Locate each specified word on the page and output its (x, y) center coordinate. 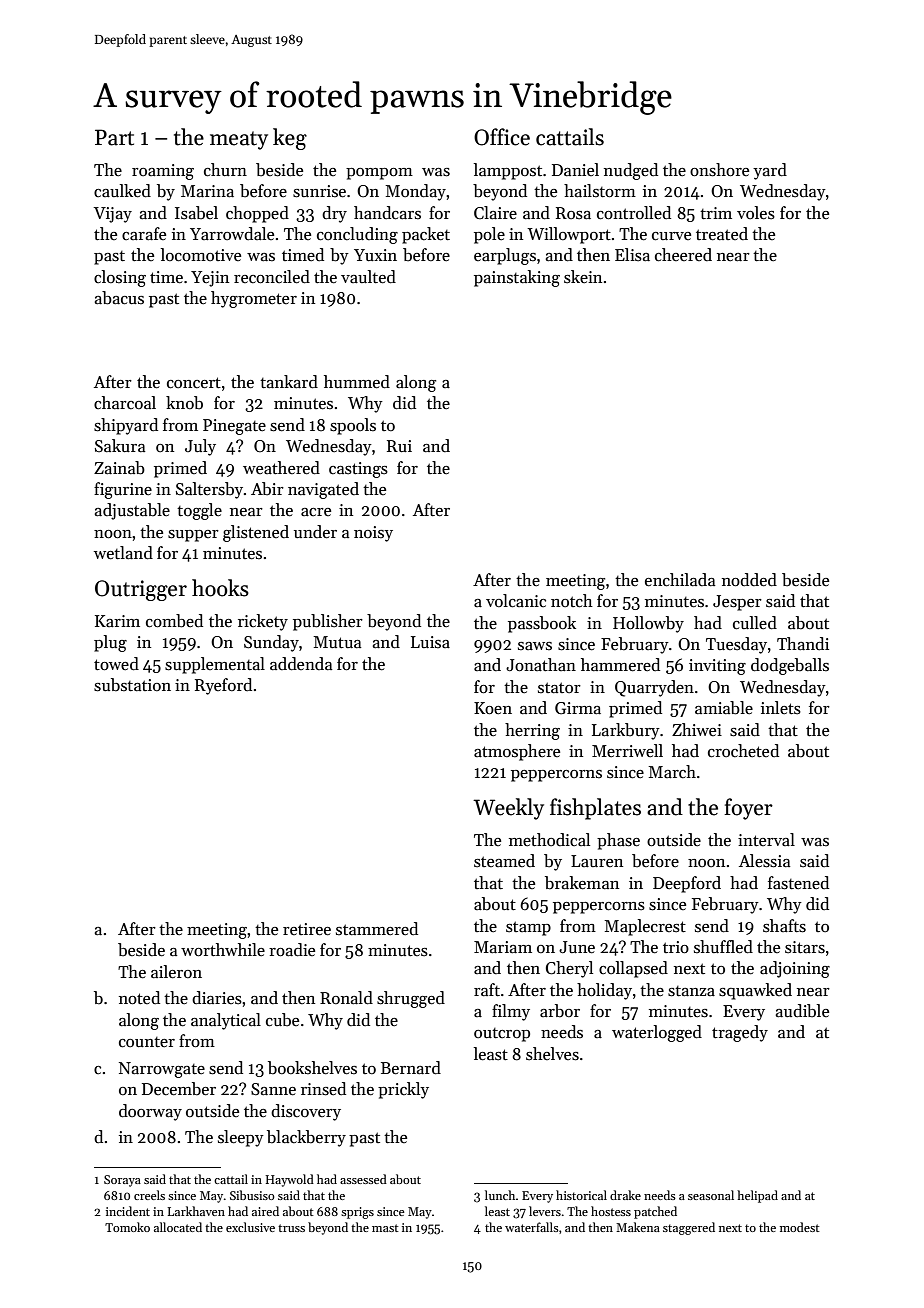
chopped (257, 214)
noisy (373, 534)
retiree (307, 929)
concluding (357, 235)
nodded (749, 580)
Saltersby (209, 490)
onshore (719, 170)
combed (174, 621)
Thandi (803, 644)
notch (572, 601)
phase (618, 841)
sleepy (241, 1138)
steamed (504, 861)
